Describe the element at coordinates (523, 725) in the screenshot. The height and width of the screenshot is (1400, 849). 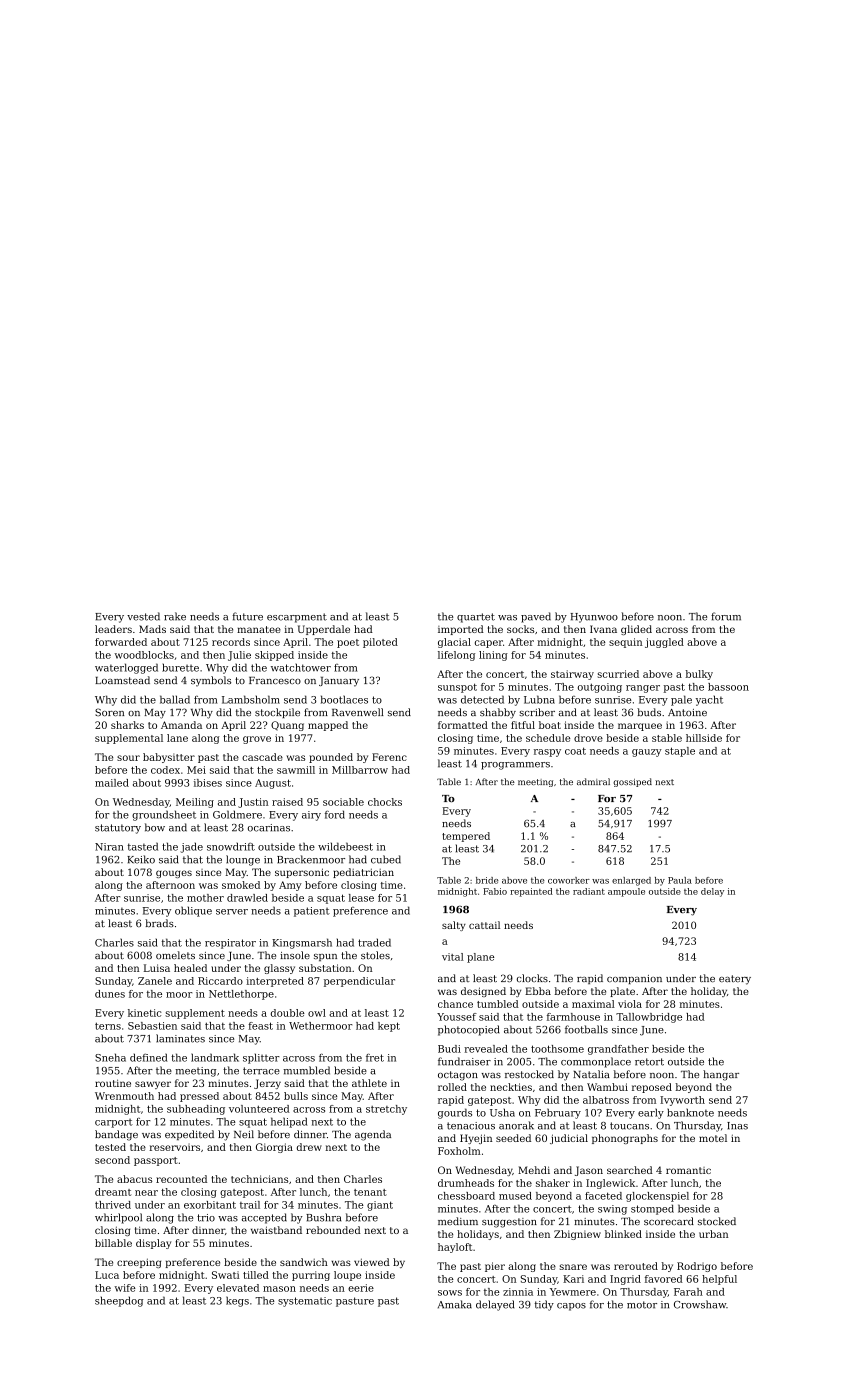
I see `fitful` at that location.
